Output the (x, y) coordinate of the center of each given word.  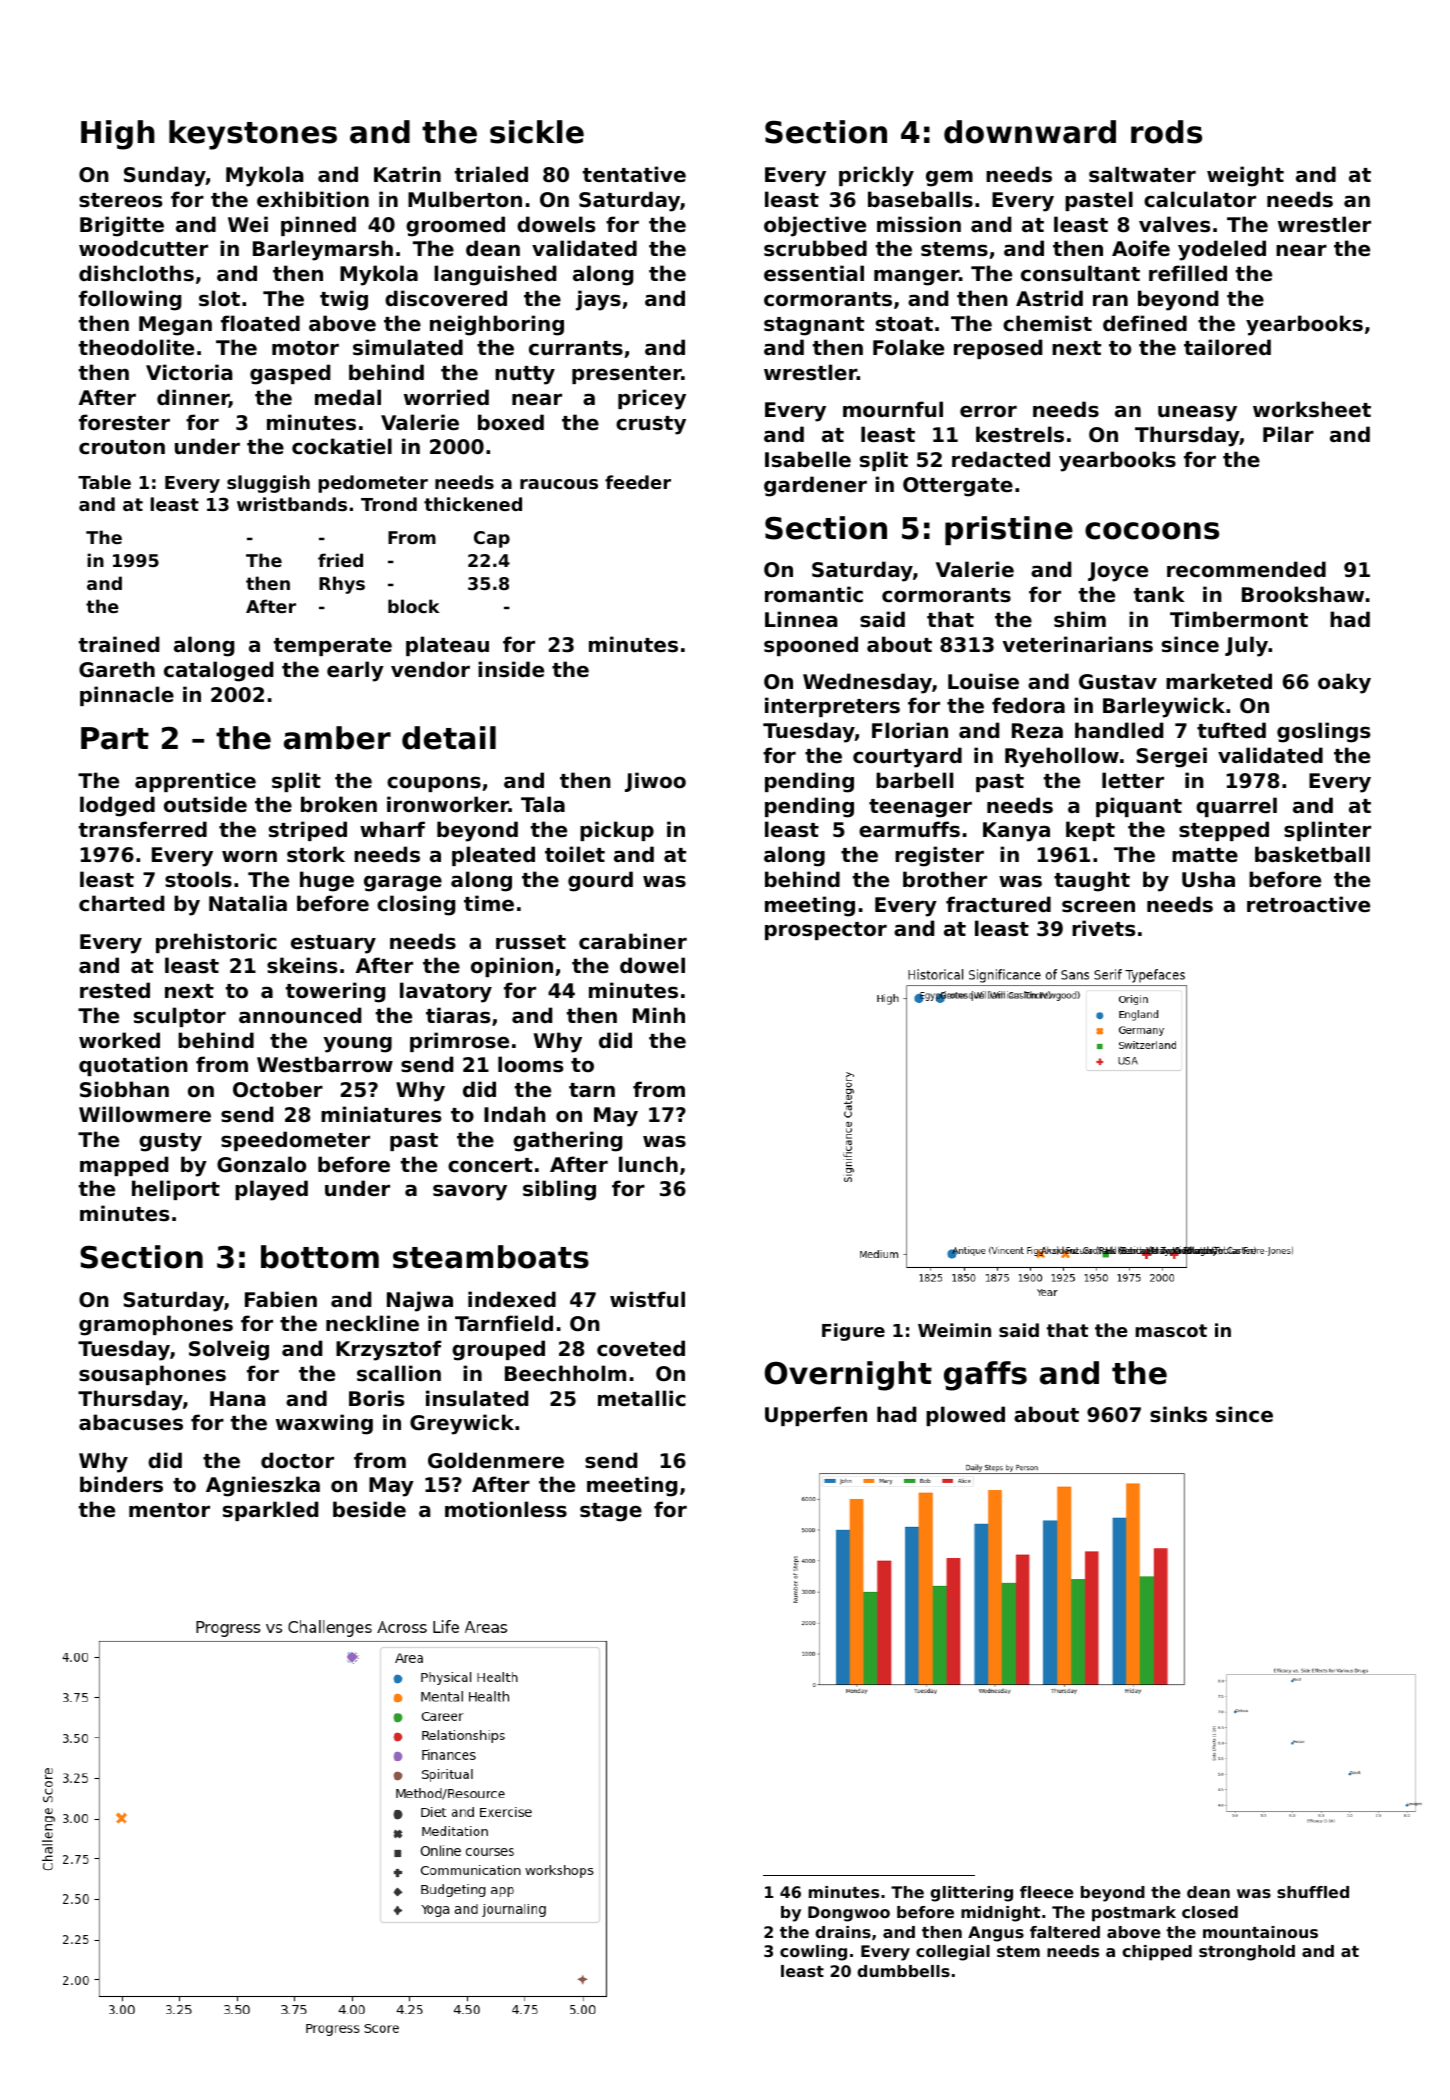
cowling (813, 1953)
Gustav (1118, 682)
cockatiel (342, 446)
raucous (559, 484)
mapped (124, 1166)
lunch (648, 1164)
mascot (1171, 1330)
